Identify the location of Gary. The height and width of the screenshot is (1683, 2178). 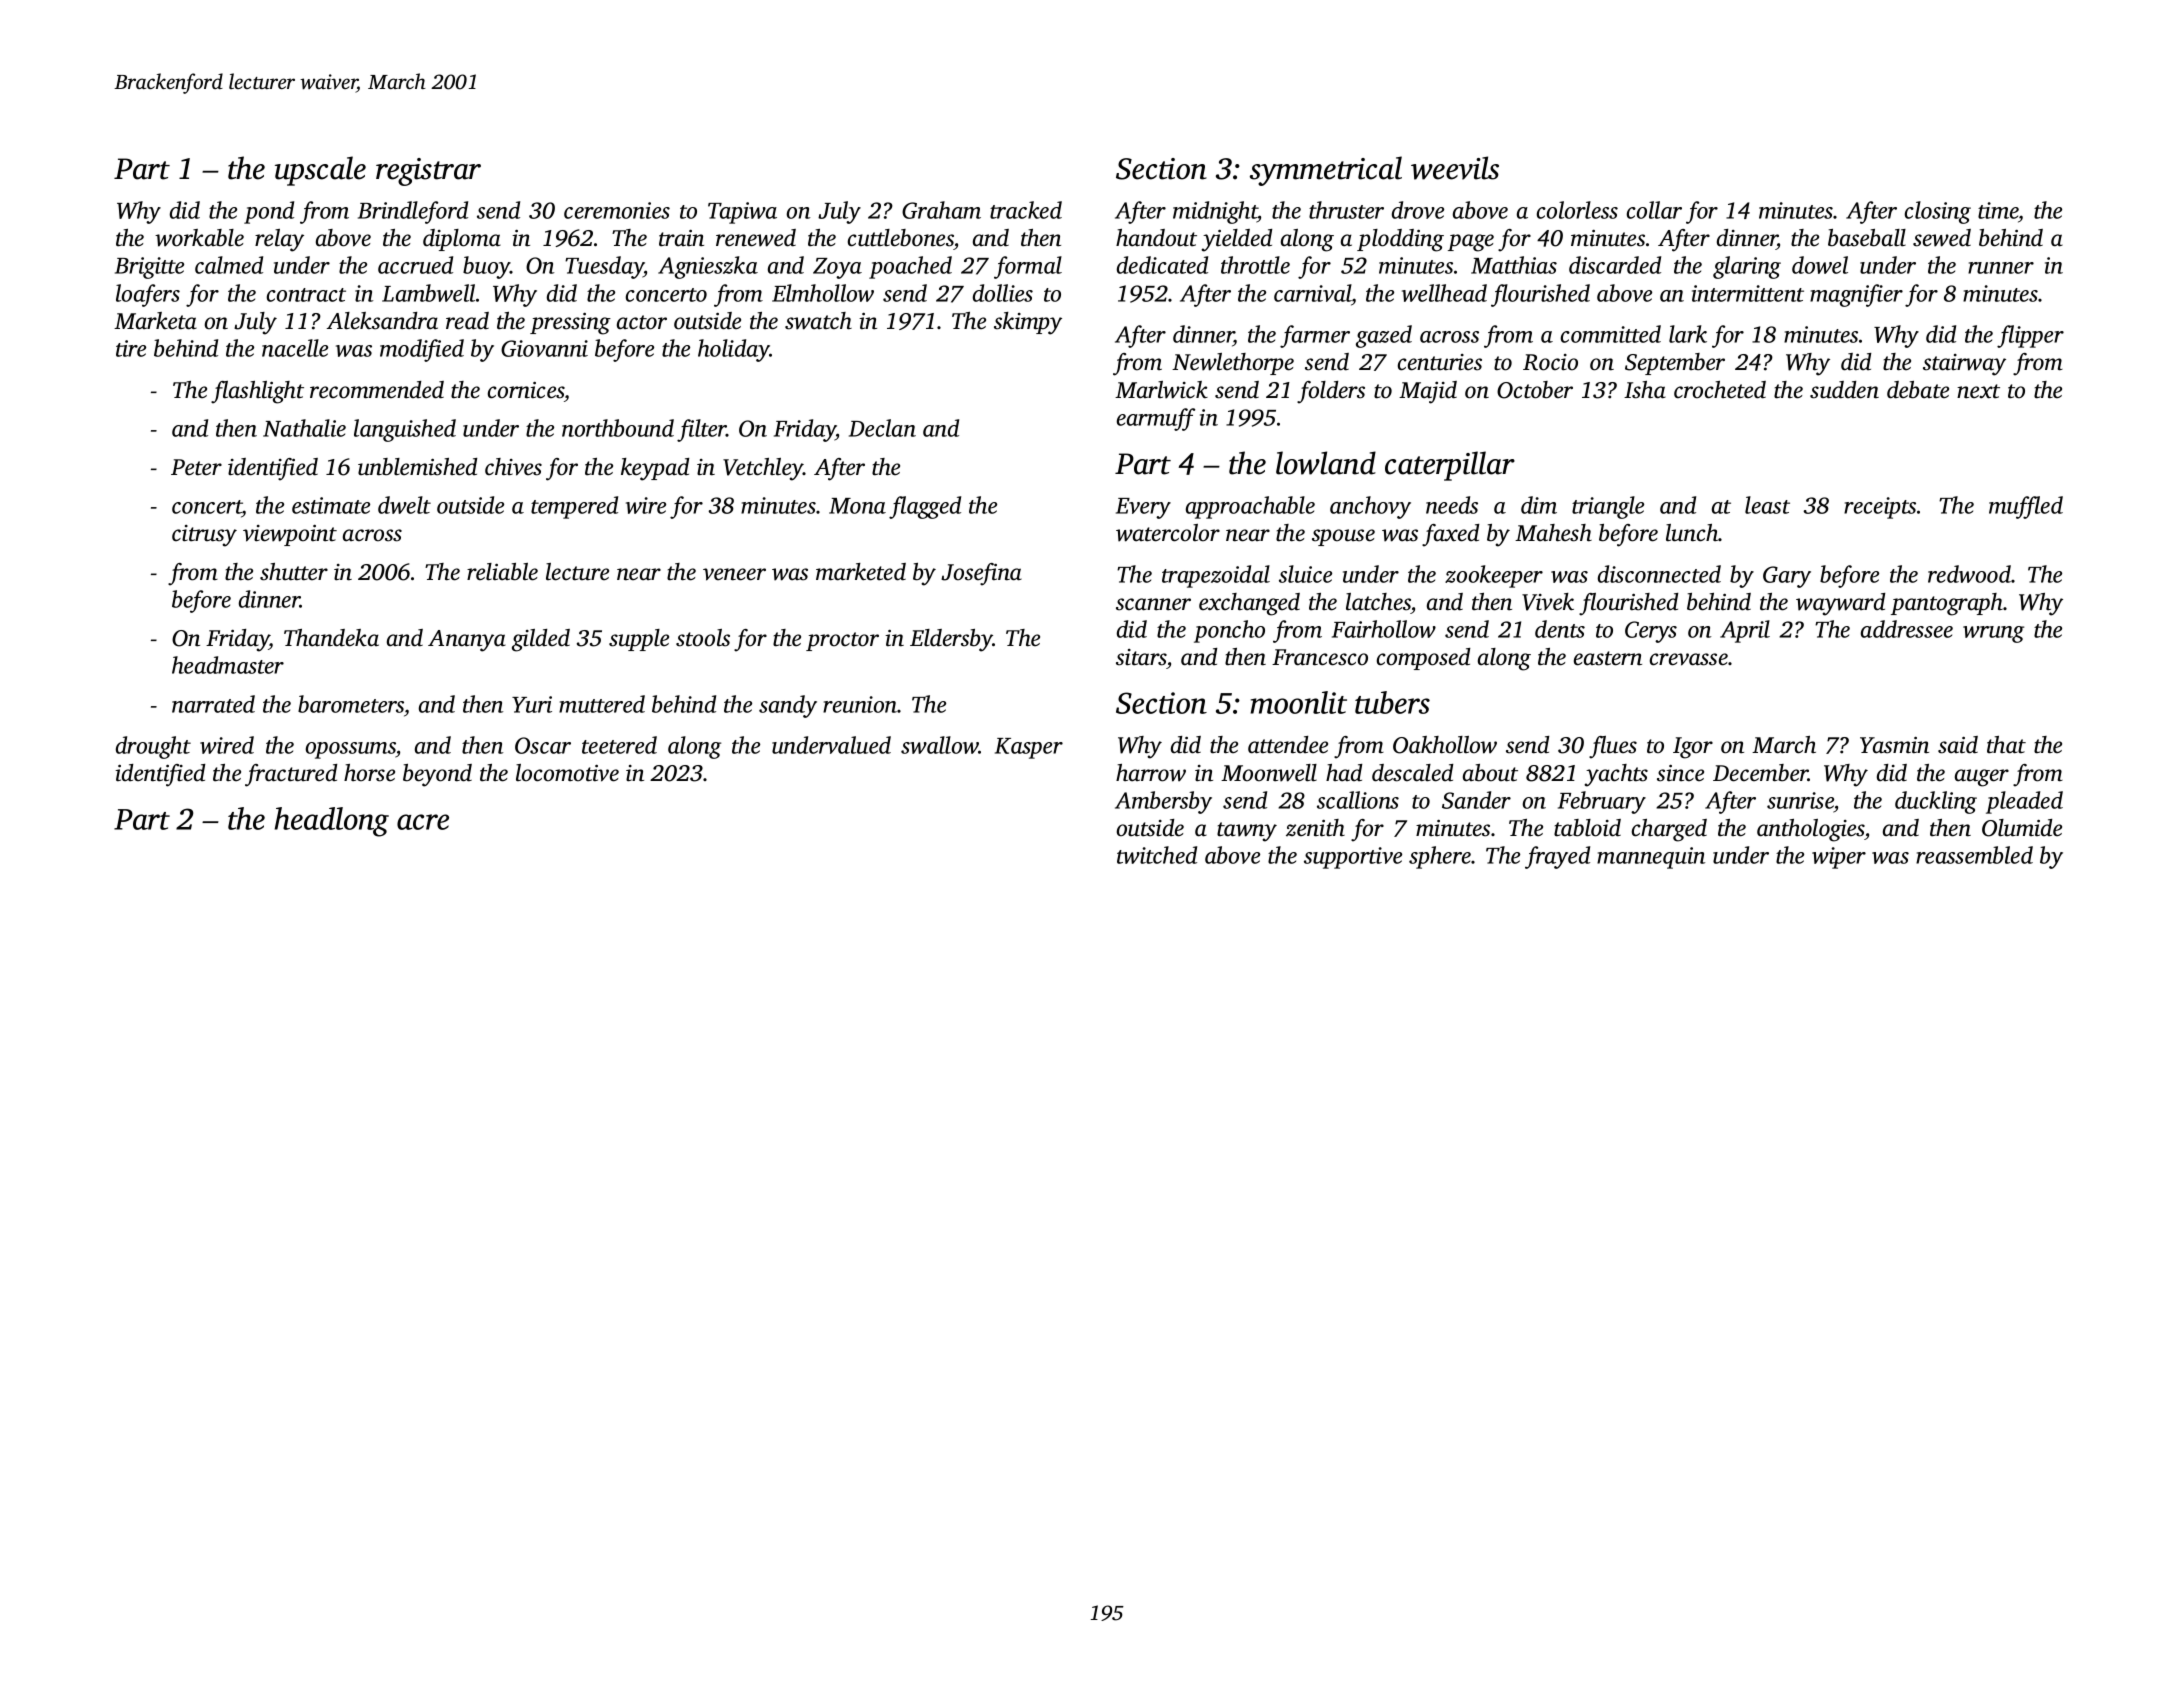
(1787, 577).
